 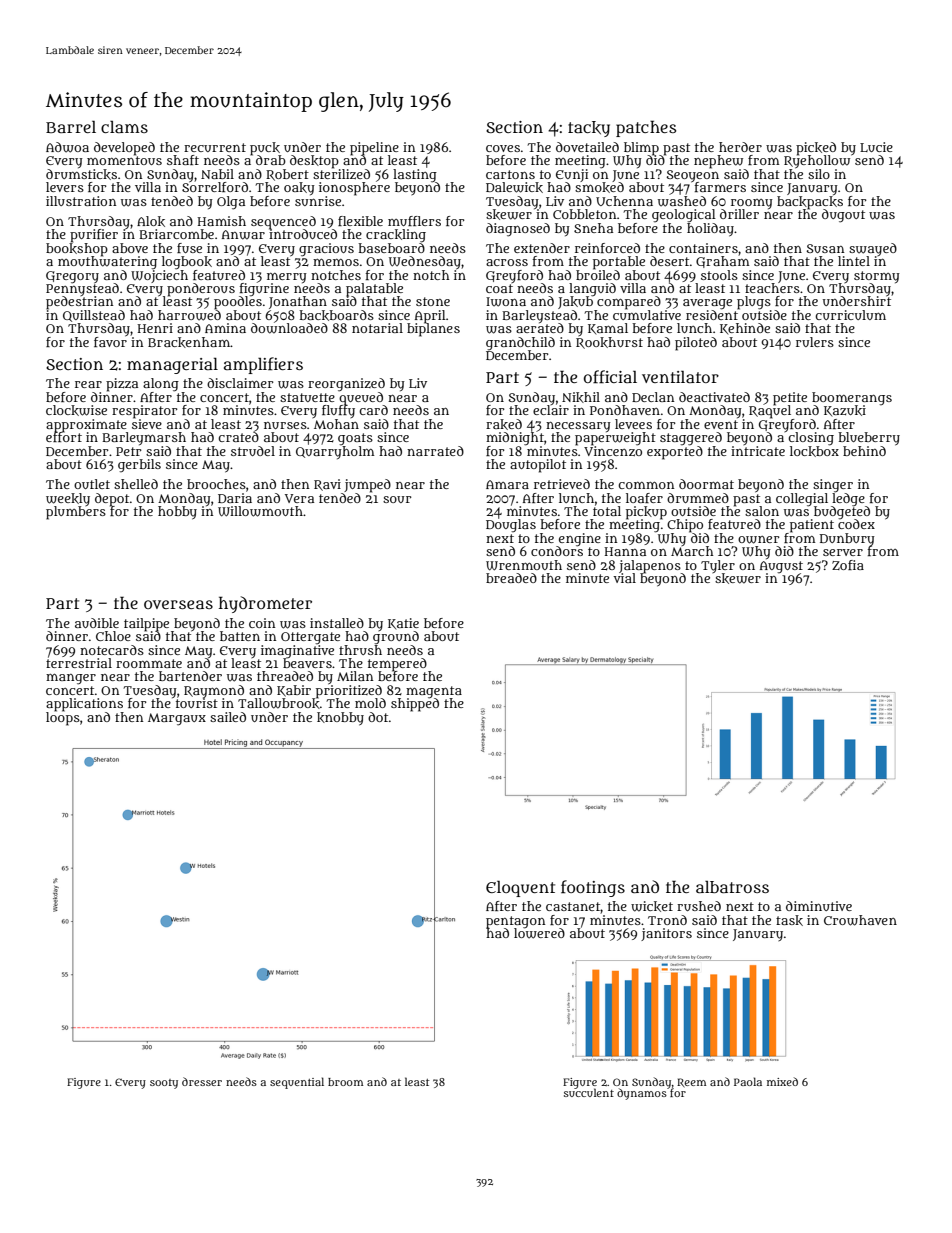 I want to click on bartender, so click(x=190, y=676).
